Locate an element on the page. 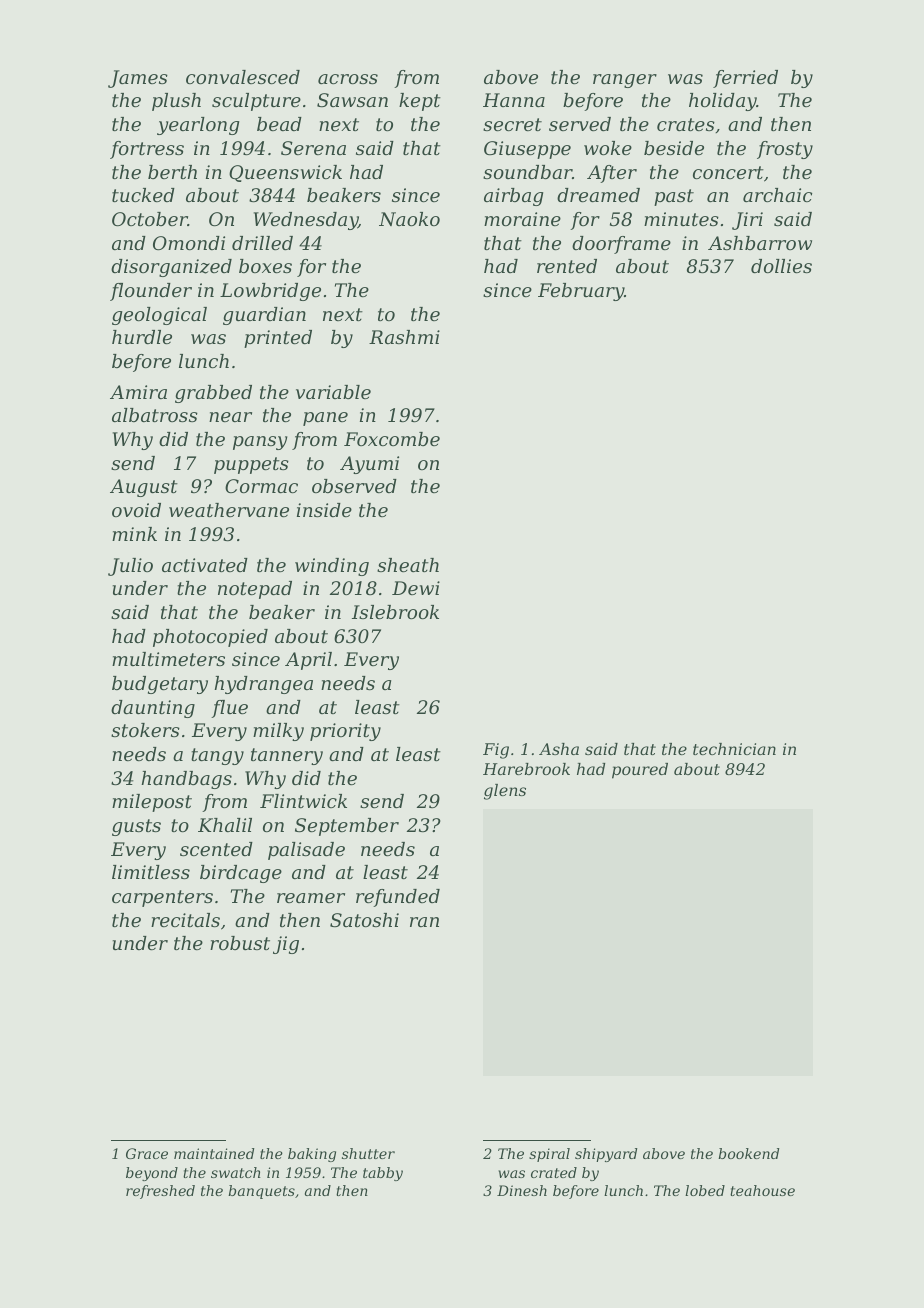 This page has width=924, height=1308. convalesced is located at coordinates (243, 77).
